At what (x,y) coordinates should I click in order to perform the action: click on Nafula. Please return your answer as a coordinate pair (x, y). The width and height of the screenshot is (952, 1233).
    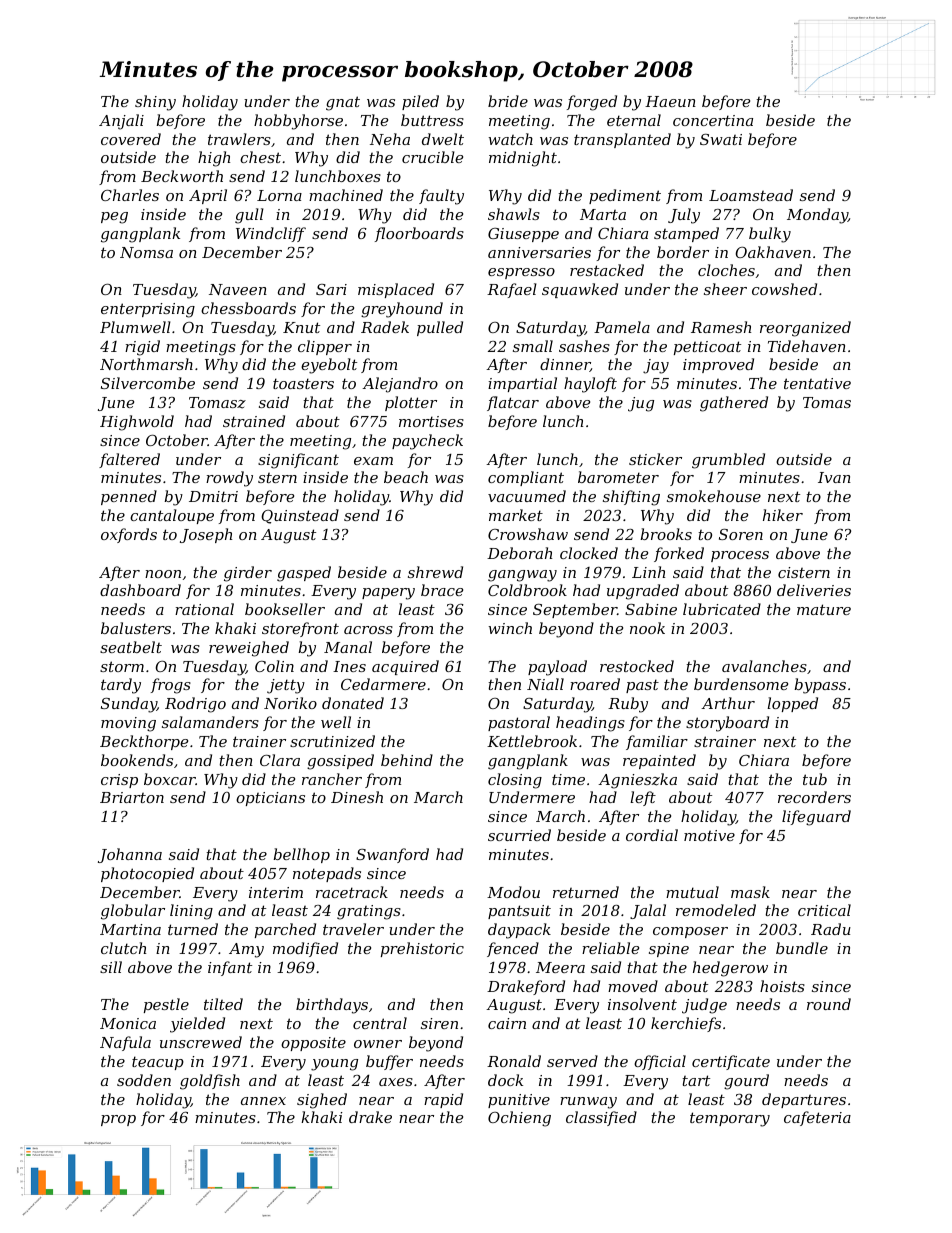
    Looking at the image, I should click on (125, 1043).
